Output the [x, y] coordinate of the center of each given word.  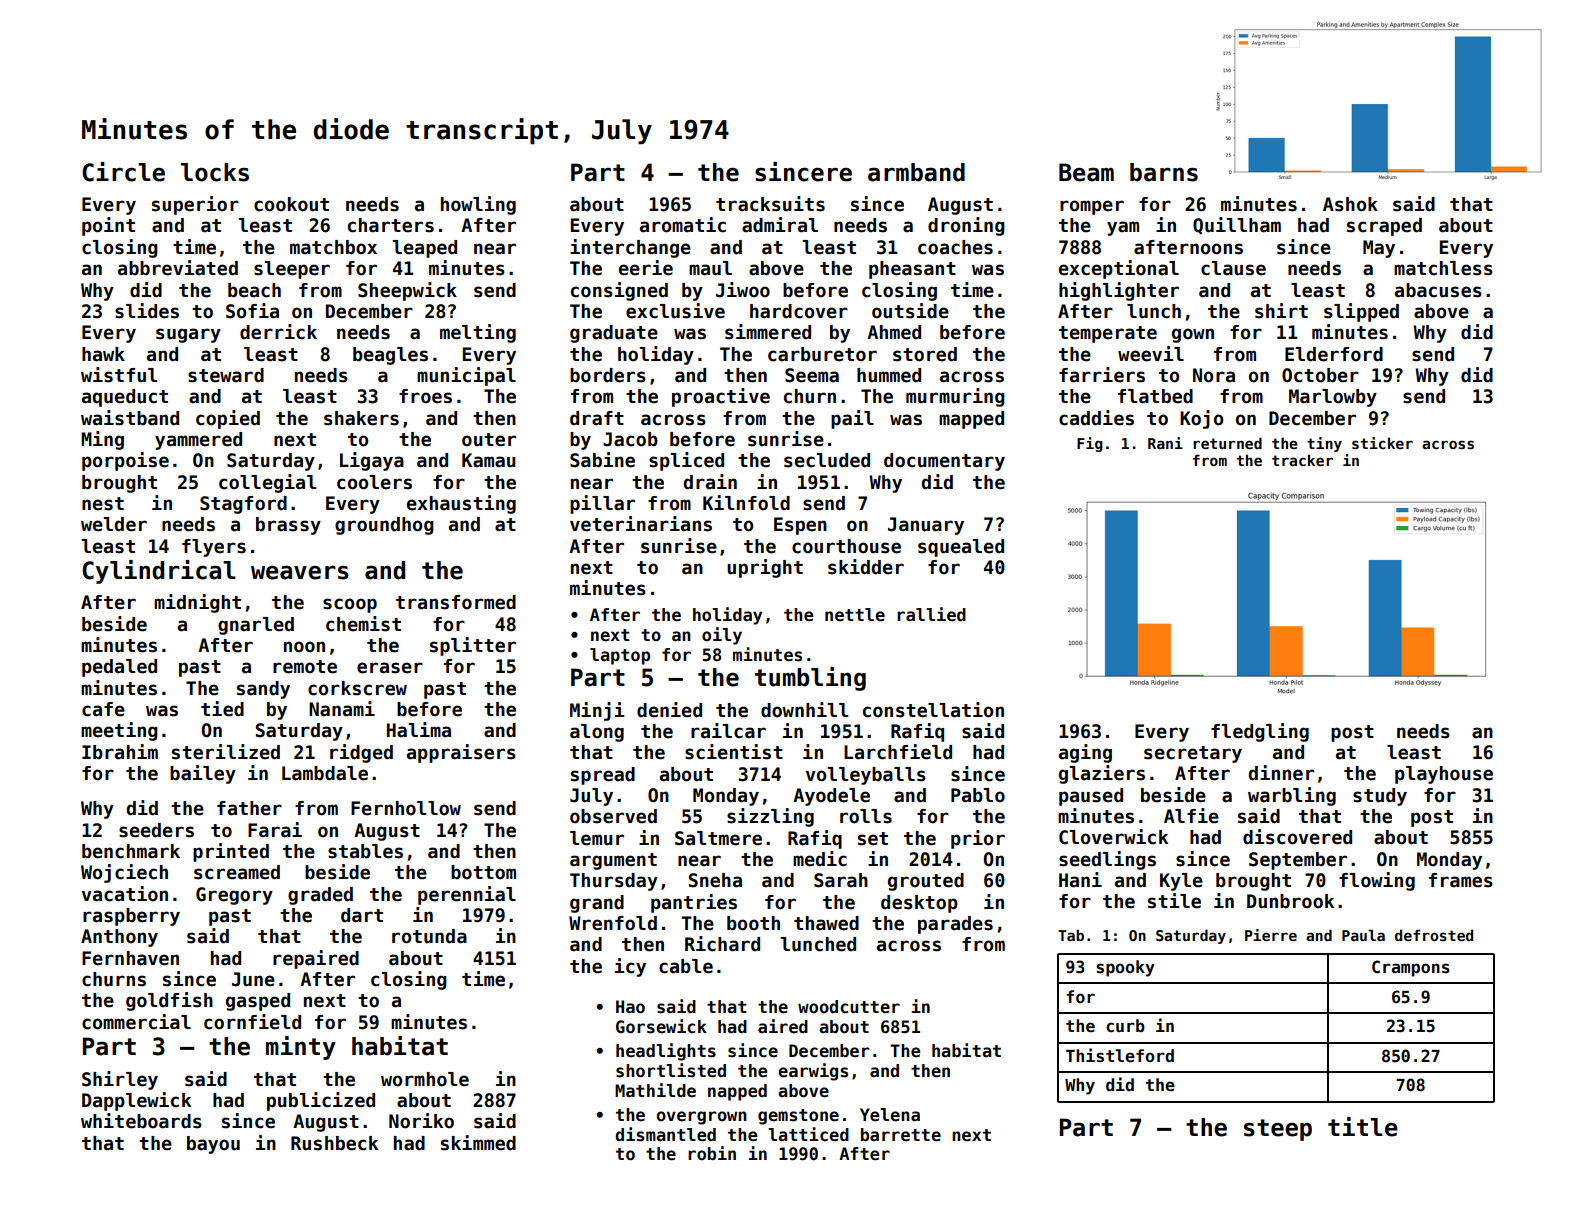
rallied [931, 614]
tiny [1324, 444]
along [597, 733]
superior [195, 205]
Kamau [489, 460]
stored [925, 354]
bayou [213, 1145]
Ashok [1350, 204]
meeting [119, 731]
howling [478, 205]
